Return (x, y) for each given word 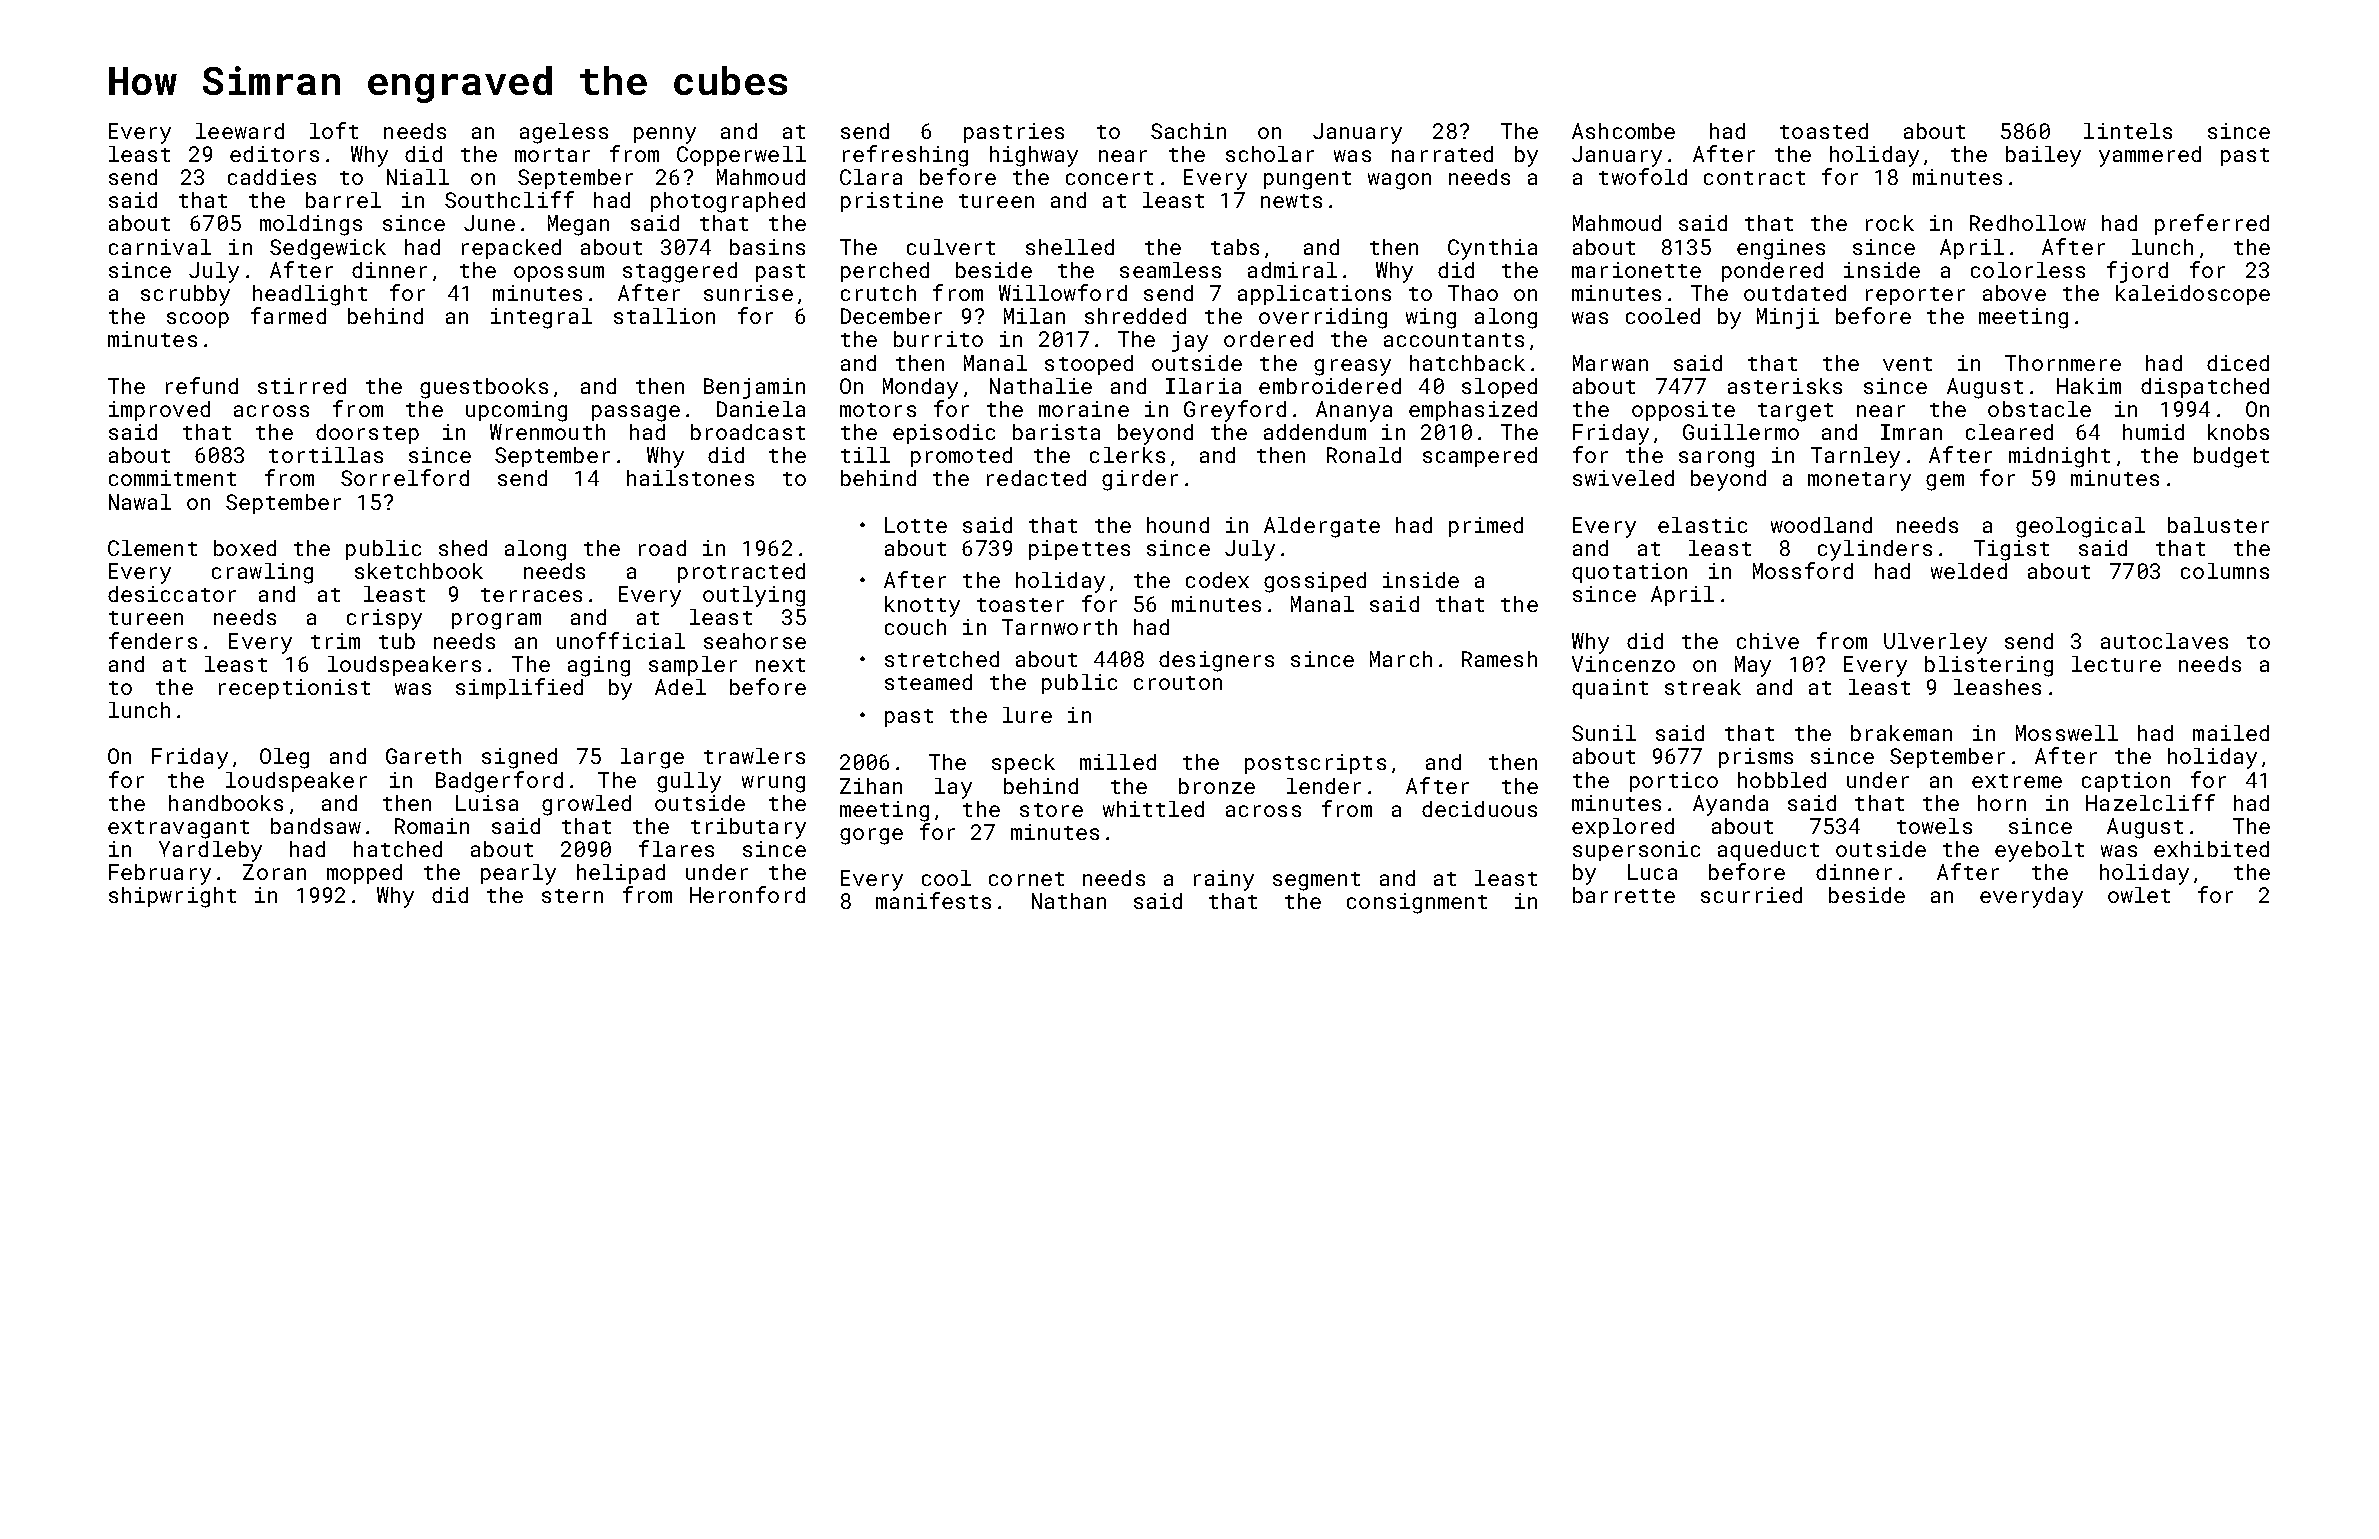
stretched (942, 659)
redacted (1036, 478)
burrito (938, 339)
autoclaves (2164, 641)
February (160, 874)
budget (2231, 457)
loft (334, 130)
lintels (2128, 131)
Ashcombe (1623, 131)
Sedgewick (328, 249)
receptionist (294, 689)
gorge (871, 836)
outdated (1795, 293)
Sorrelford (405, 477)
